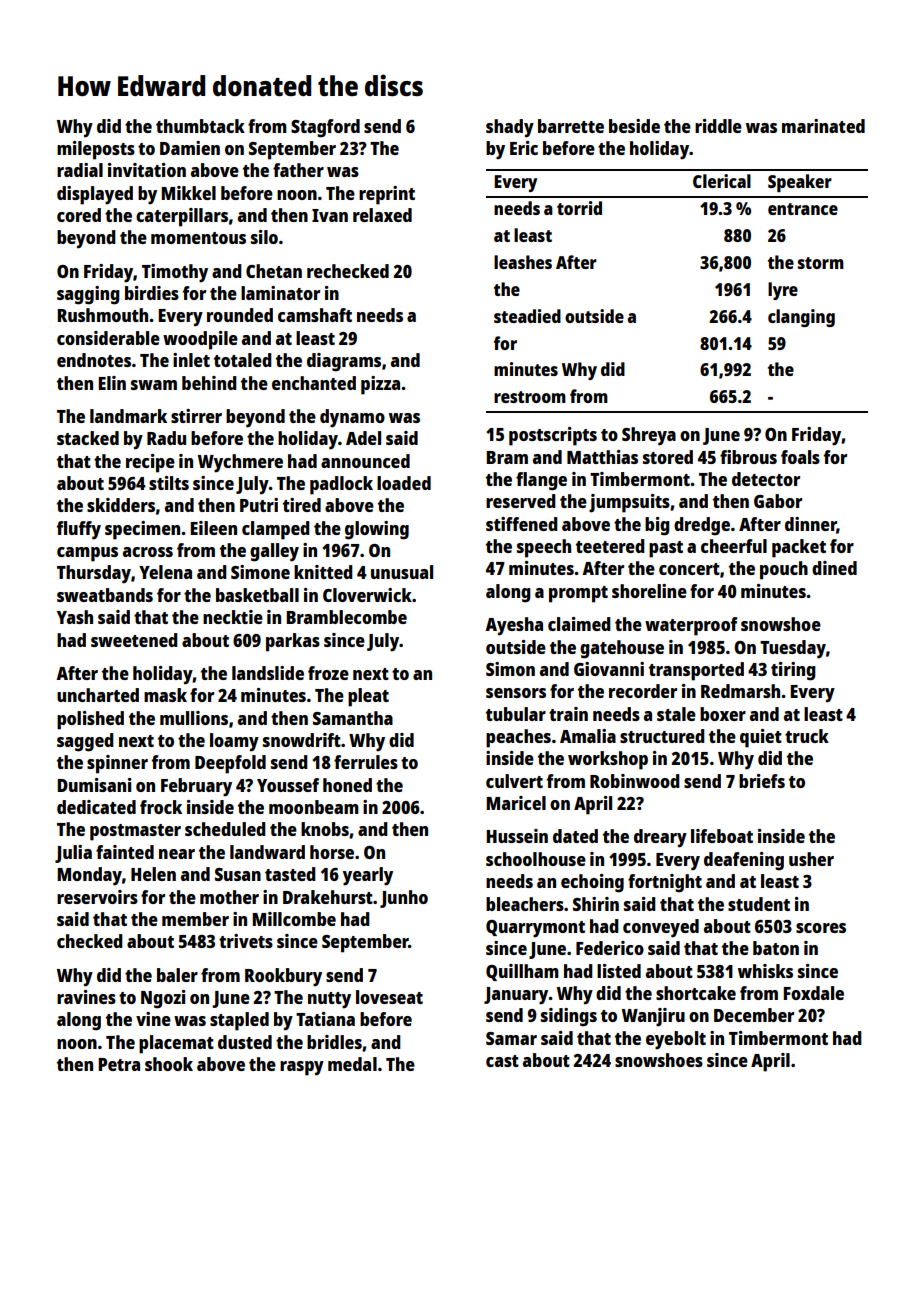  What do you see at coordinates (274, 271) in the screenshot?
I see `Chetan` at bounding box center [274, 271].
